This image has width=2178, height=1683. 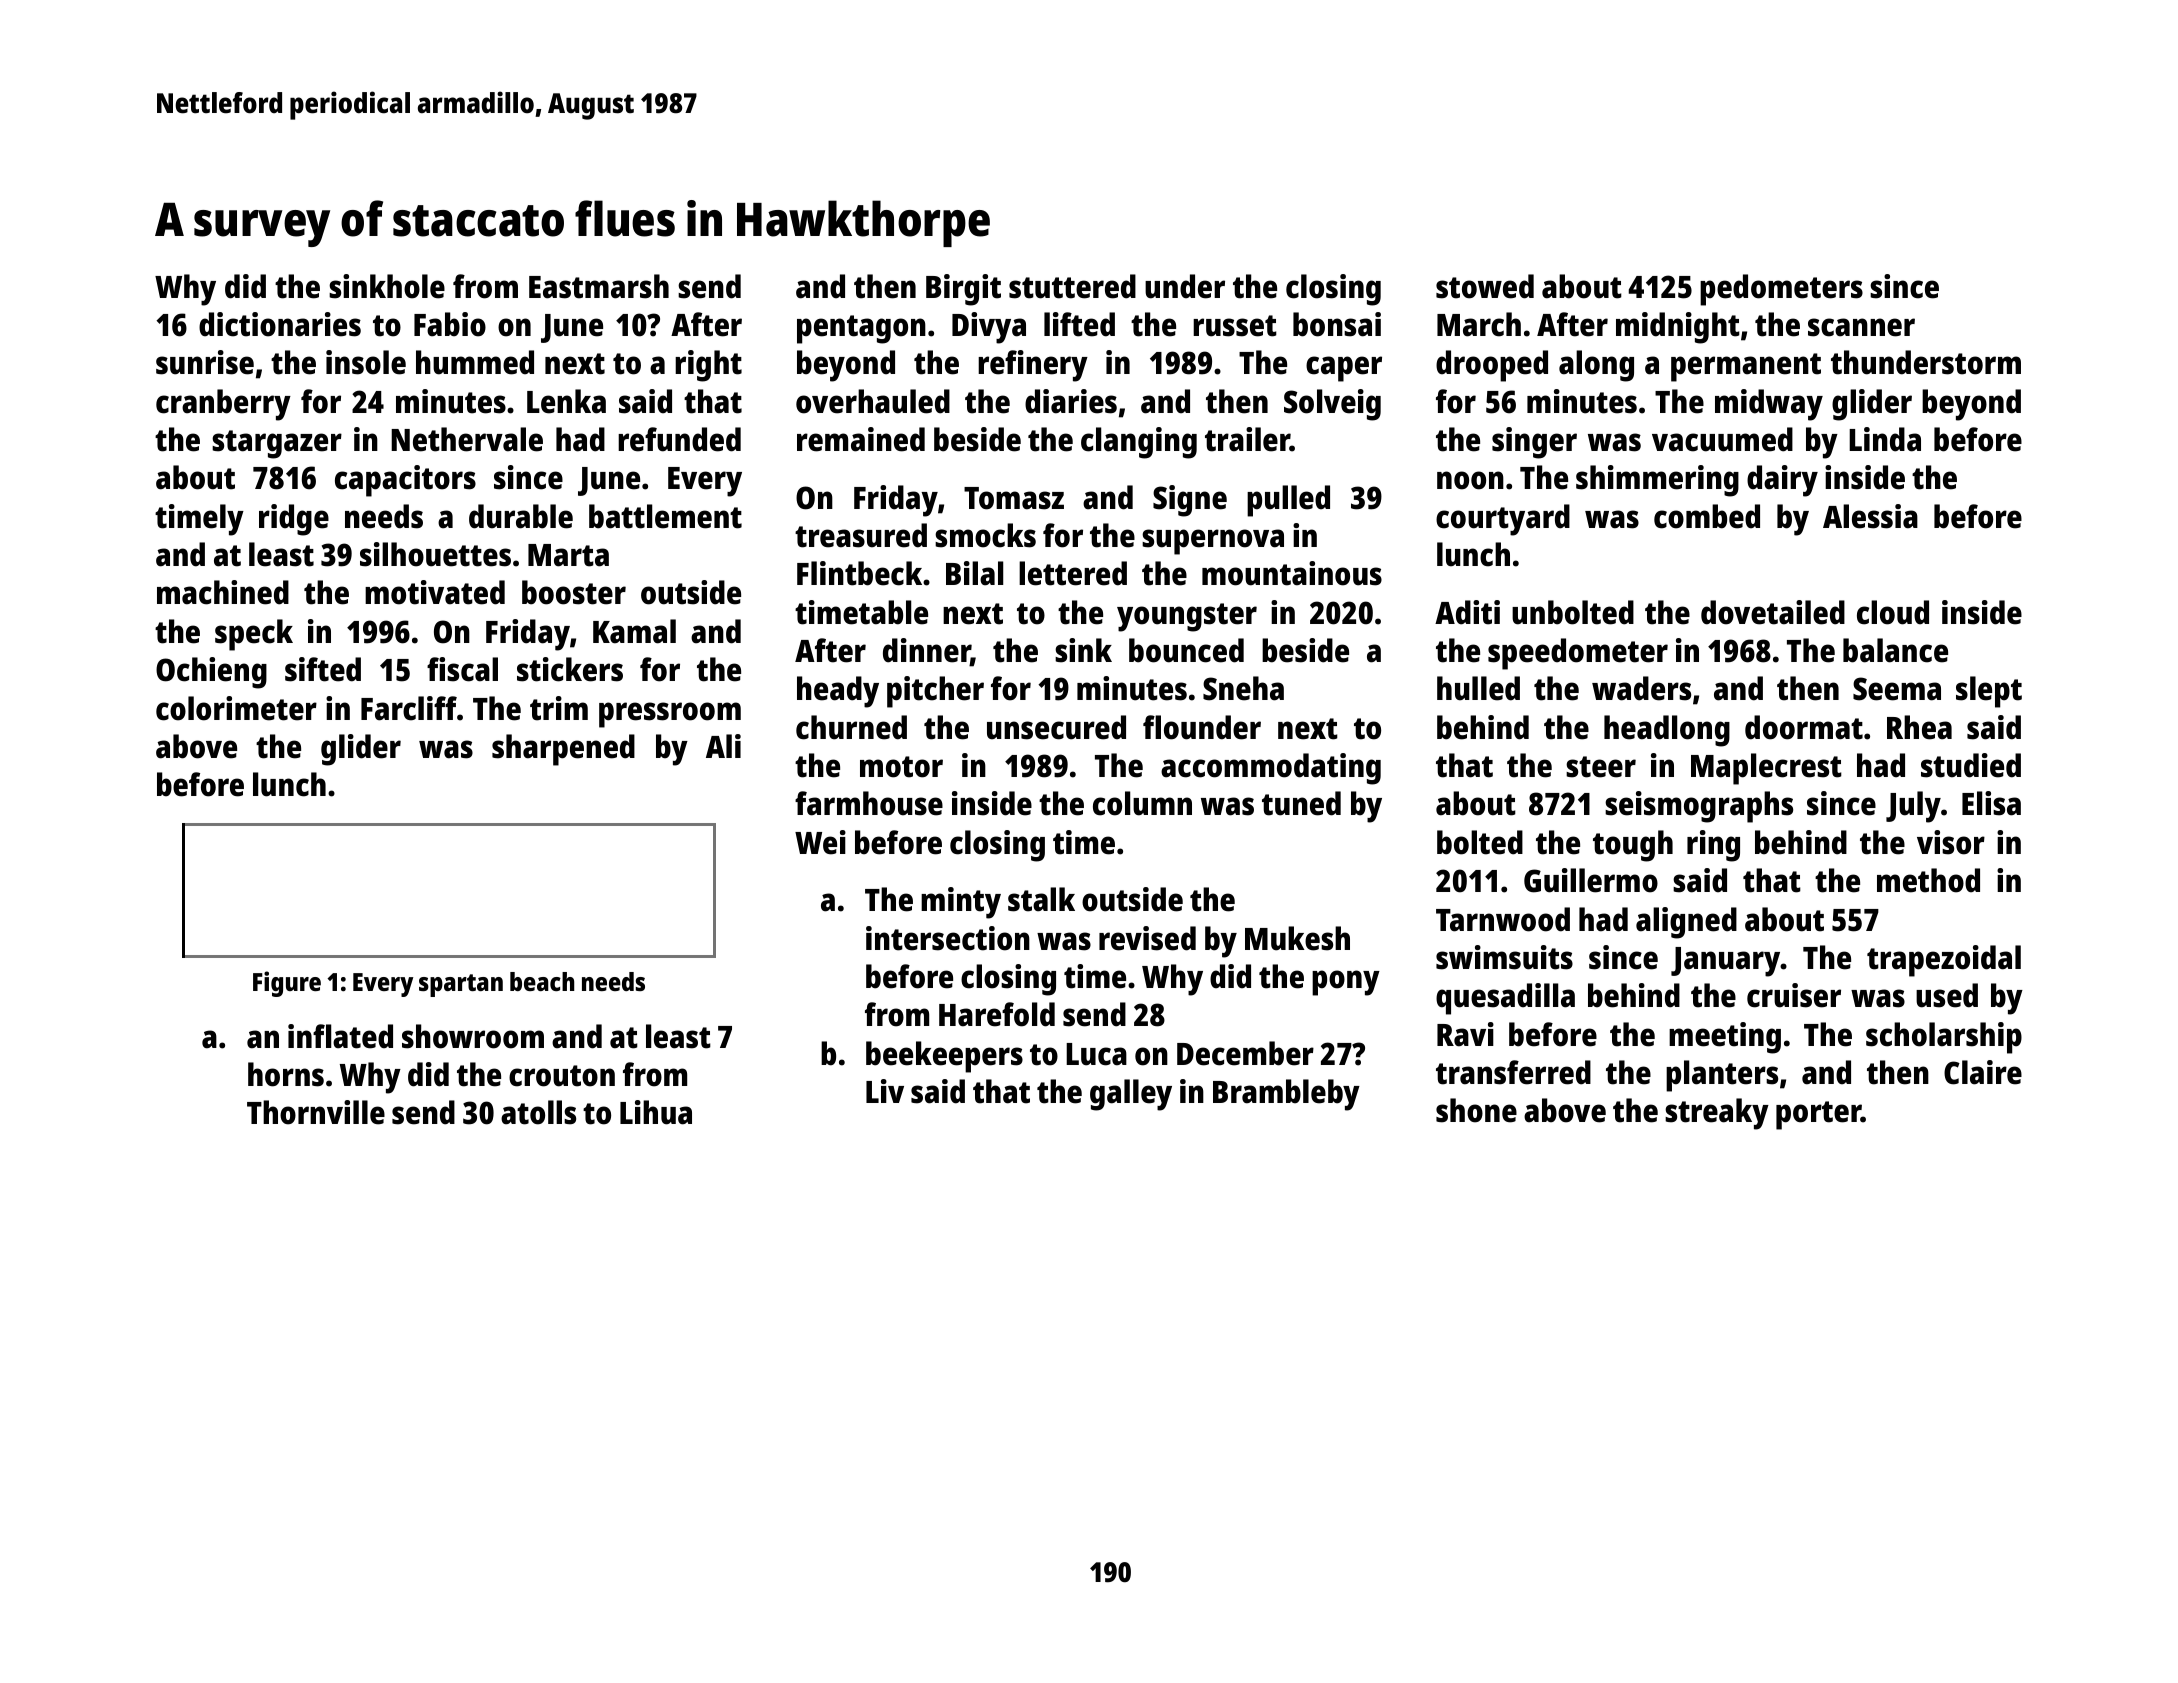 What do you see at coordinates (1139, 443) in the image?
I see `clanging` at bounding box center [1139, 443].
